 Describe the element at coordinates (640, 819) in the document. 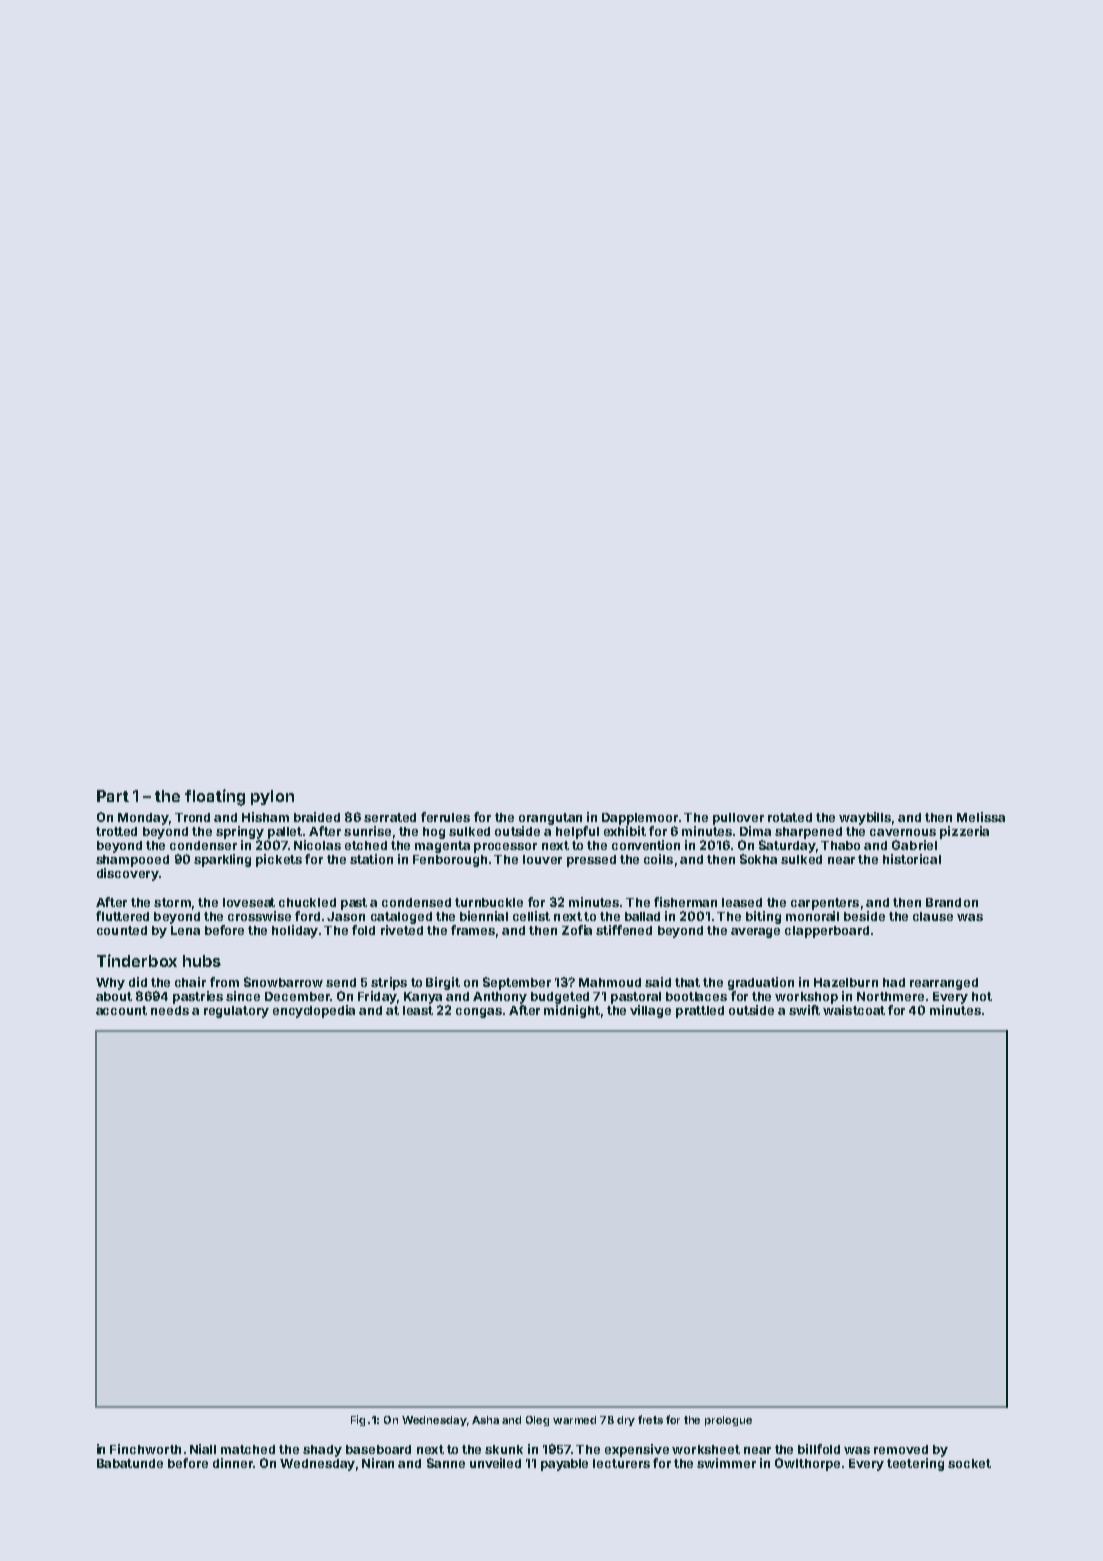

I see `Dapplemoor` at that location.
